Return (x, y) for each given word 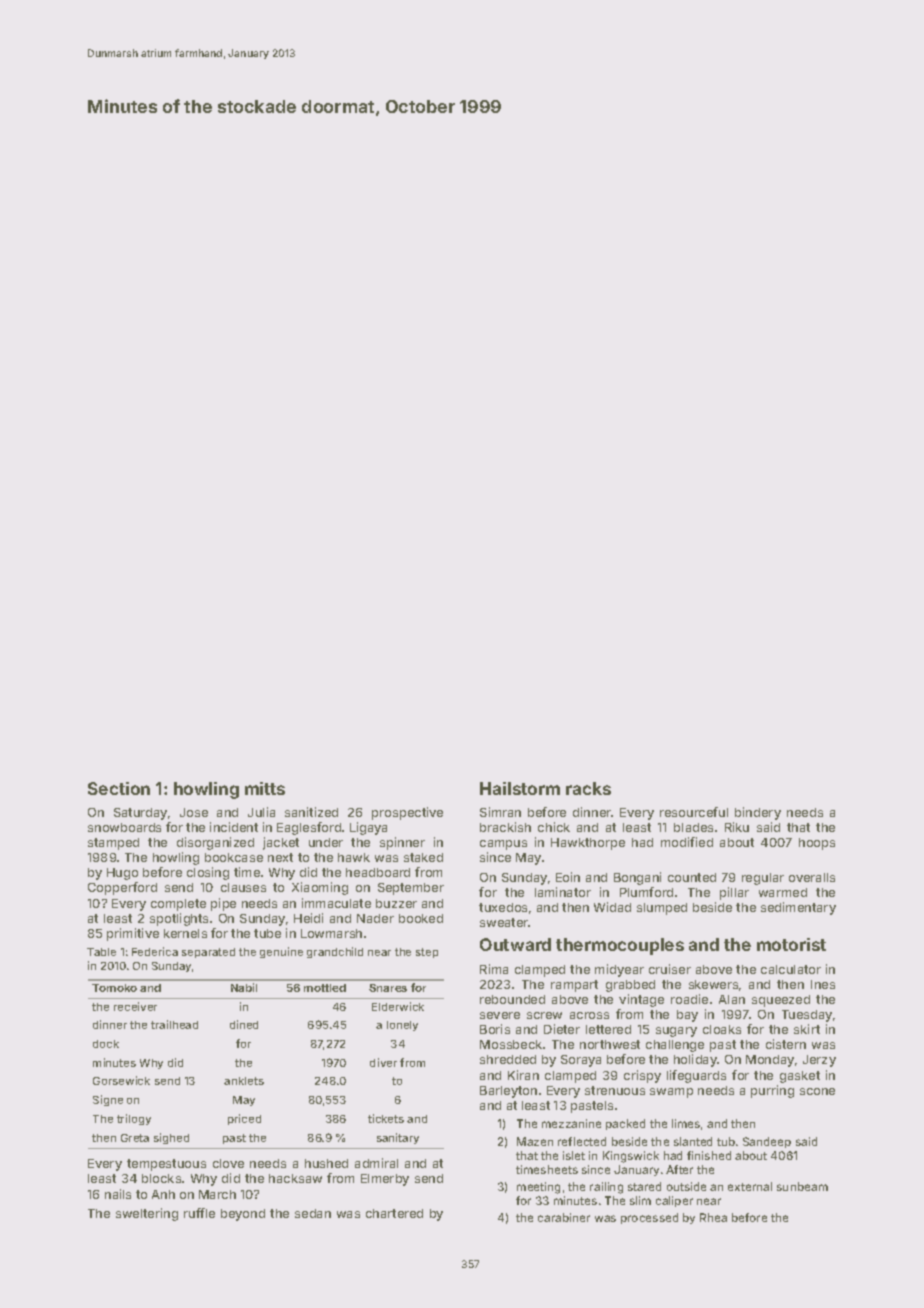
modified (687, 842)
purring (772, 1091)
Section (119, 788)
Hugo (122, 874)
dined (244, 1024)
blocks (161, 1178)
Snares (388, 988)
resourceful (694, 812)
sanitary (398, 1138)
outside (686, 1186)
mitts (265, 788)
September (411, 889)
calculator (791, 969)
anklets (244, 1081)
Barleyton (508, 1092)
